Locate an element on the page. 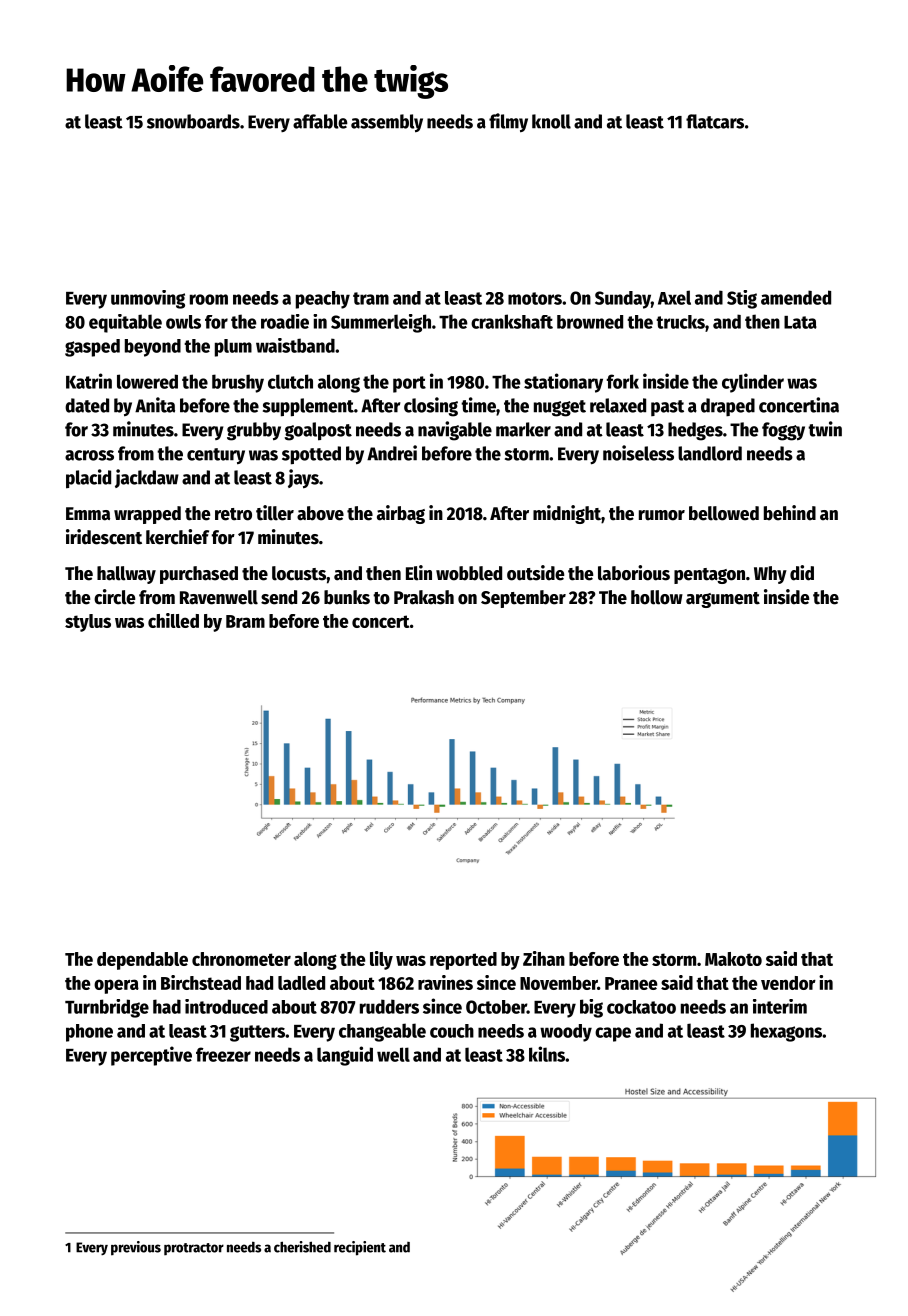 The image size is (908, 1316). Why is located at coordinates (770, 575).
